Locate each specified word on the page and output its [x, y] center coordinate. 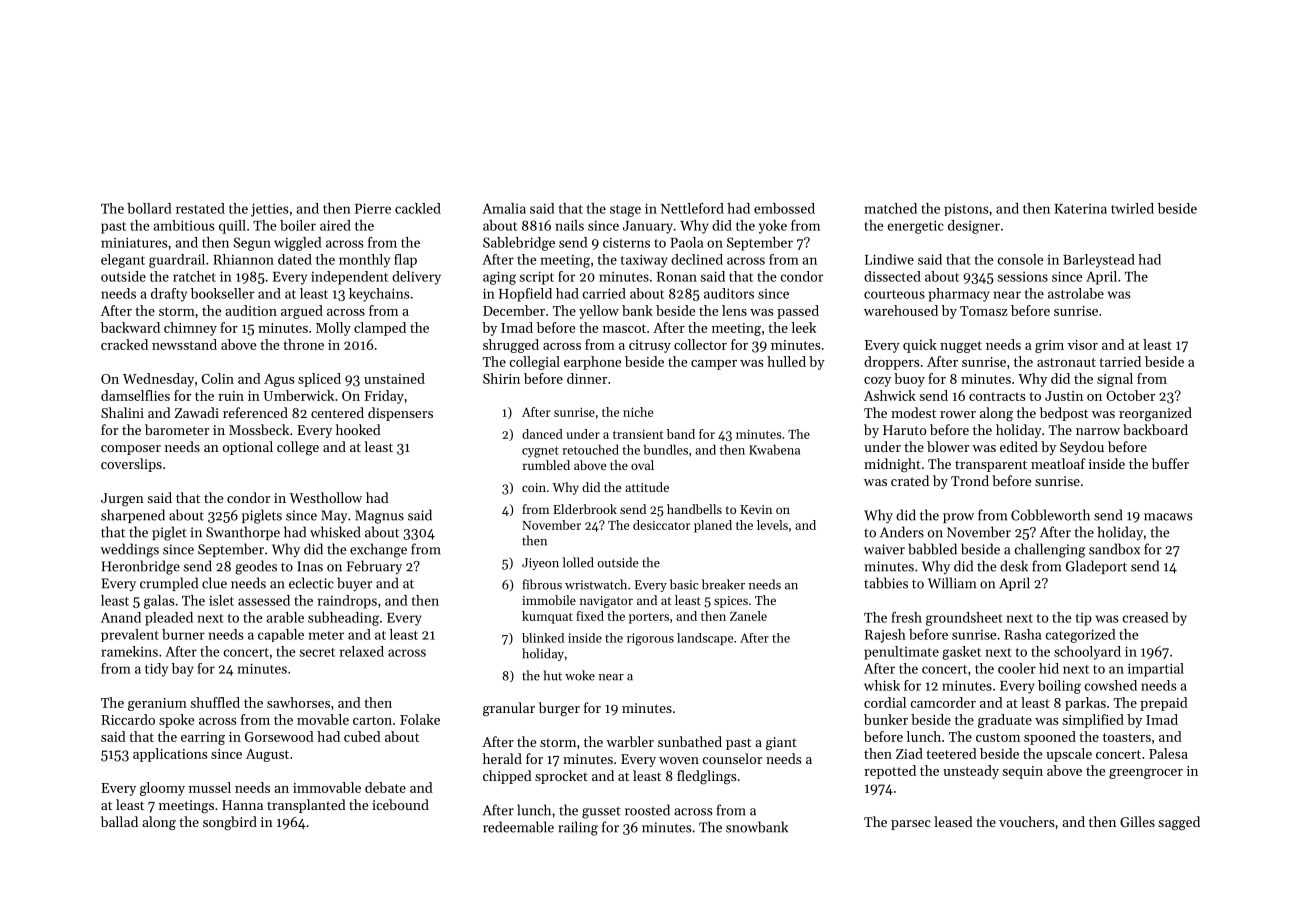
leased [953, 821]
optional [248, 448]
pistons [966, 210]
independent [349, 278]
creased [1145, 617]
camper [714, 365]
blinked [543, 638]
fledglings [706, 777]
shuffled [215, 702]
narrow [1098, 431]
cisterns [626, 243]
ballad [119, 821]
